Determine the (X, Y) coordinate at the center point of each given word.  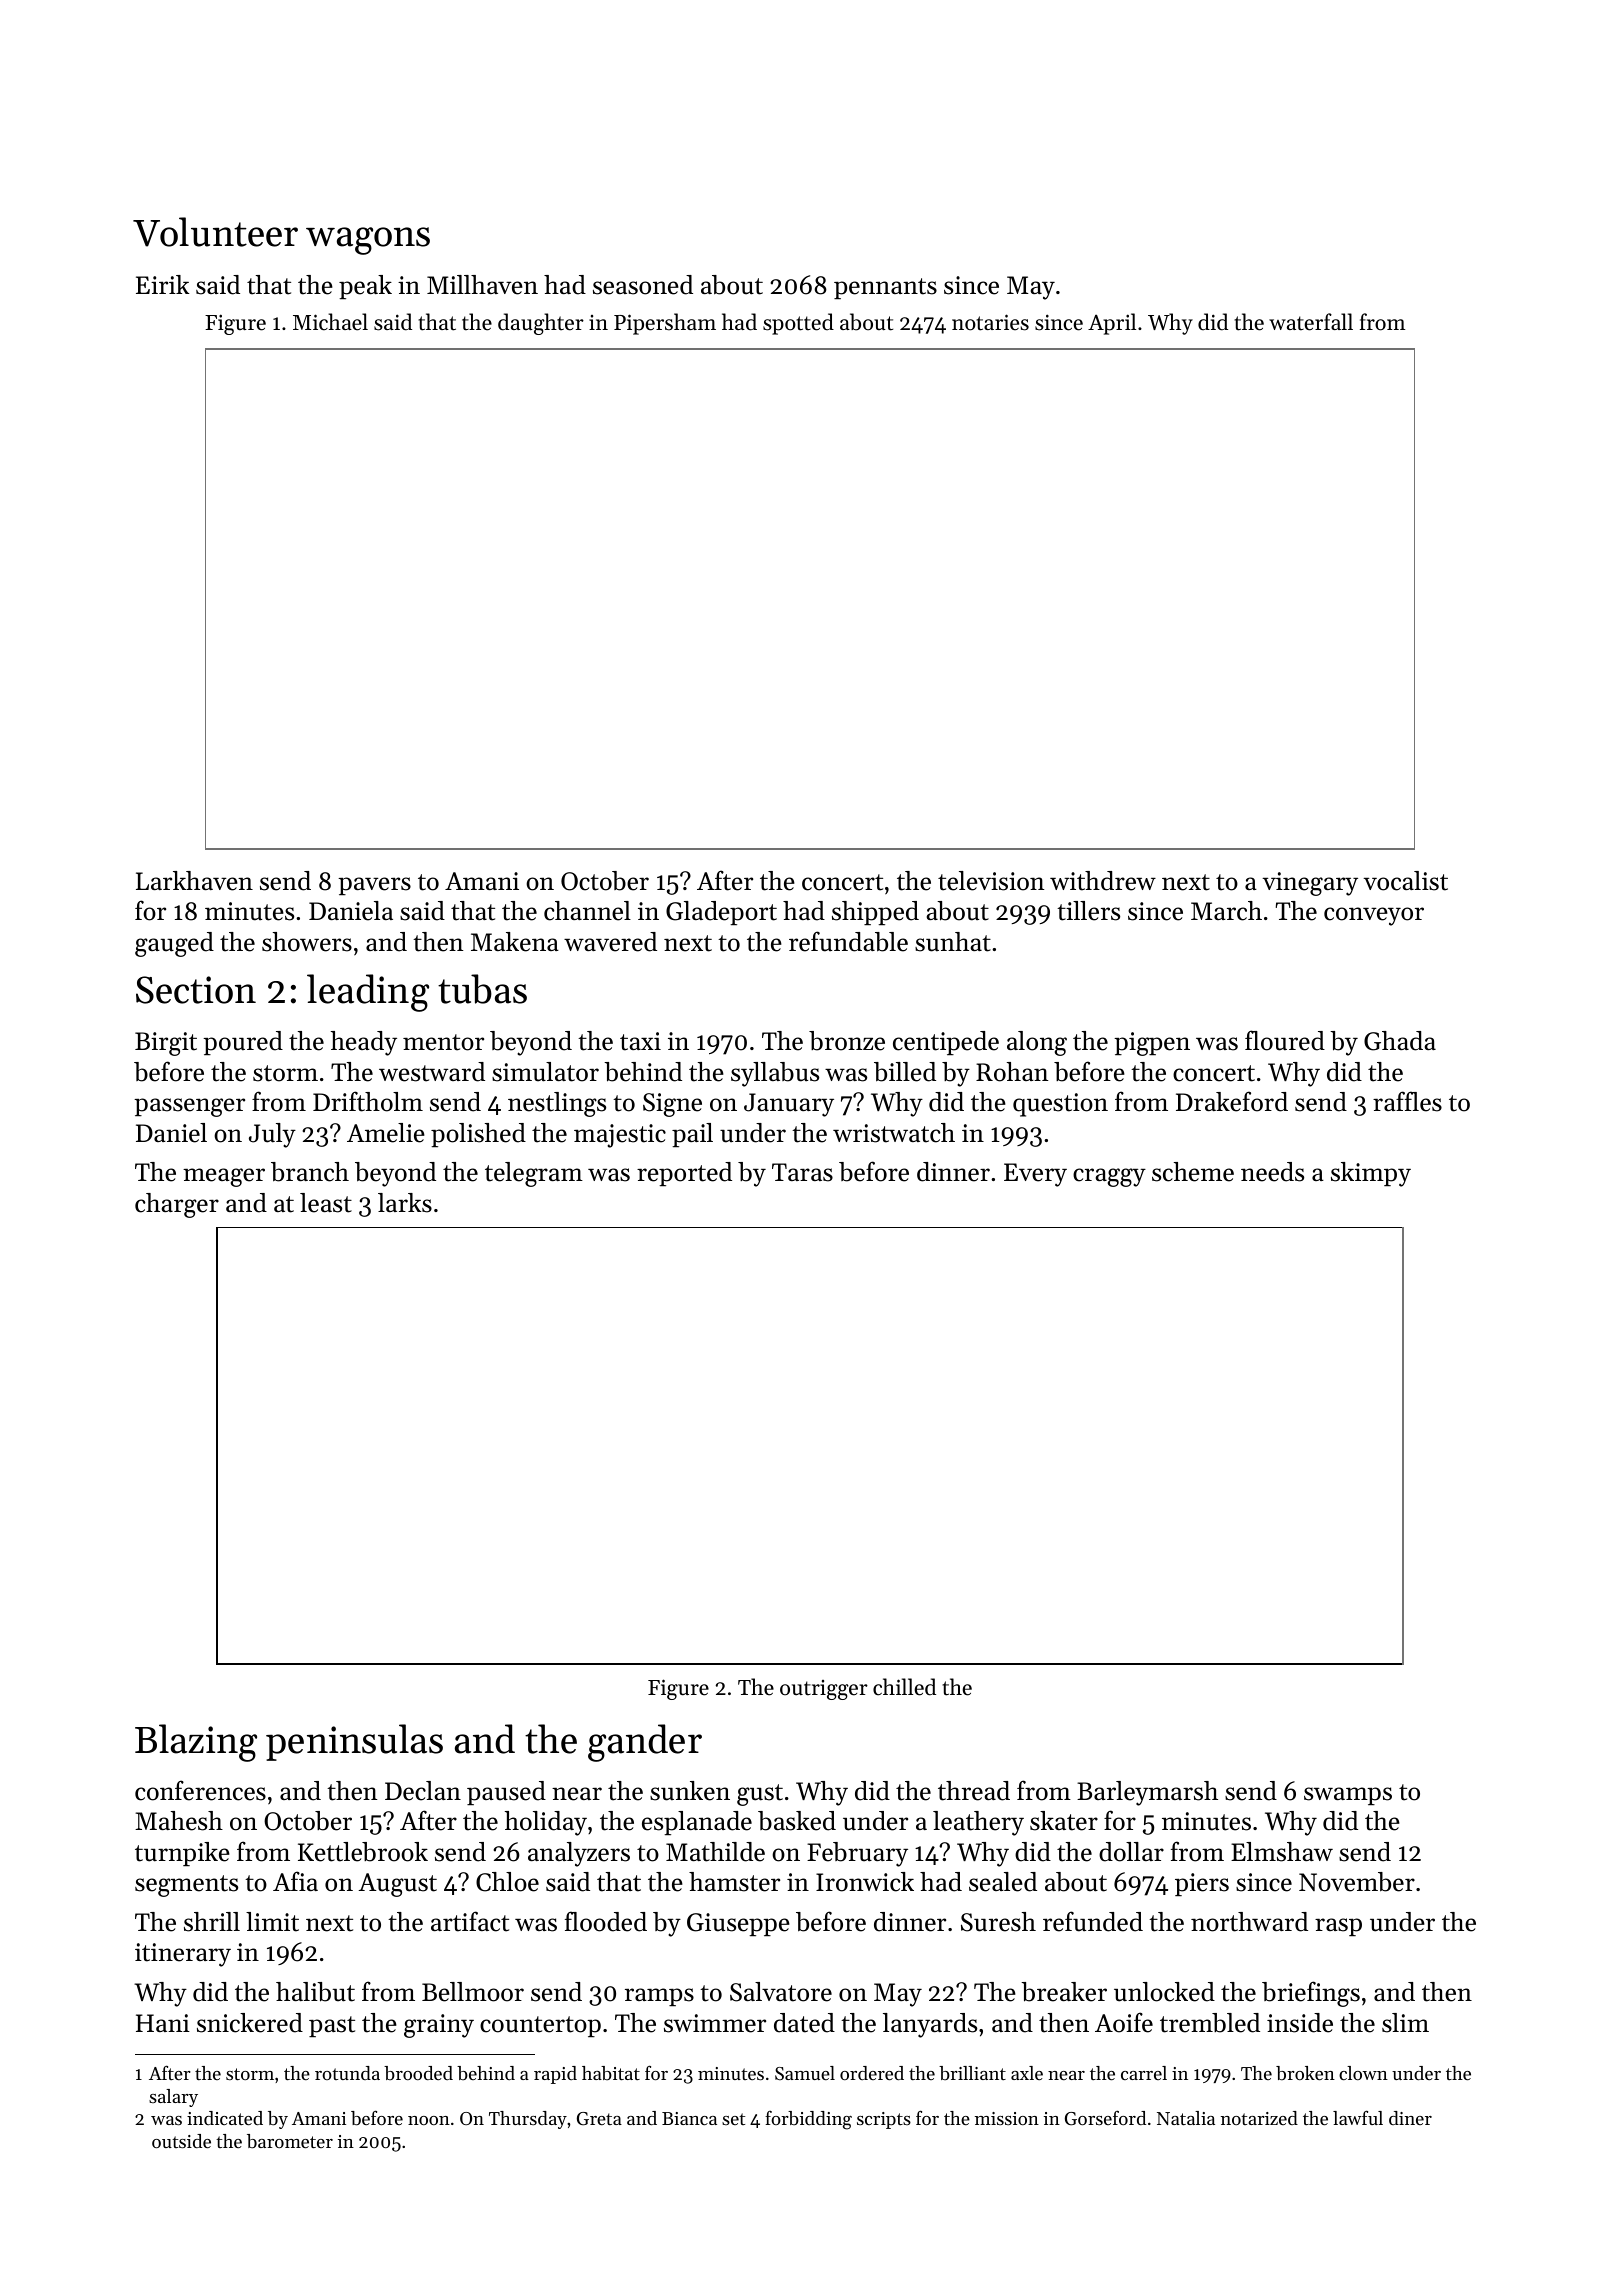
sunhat (953, 942)
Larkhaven (194, 881)
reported (684, 1174)
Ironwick (865, 1882)
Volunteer (215, 232)
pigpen (1152, 1044)
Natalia (1186, 2118)
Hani (163, 2023)
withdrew (1103, 881)
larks (405, 1203)
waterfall (1311, 322)
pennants (885, 288)
